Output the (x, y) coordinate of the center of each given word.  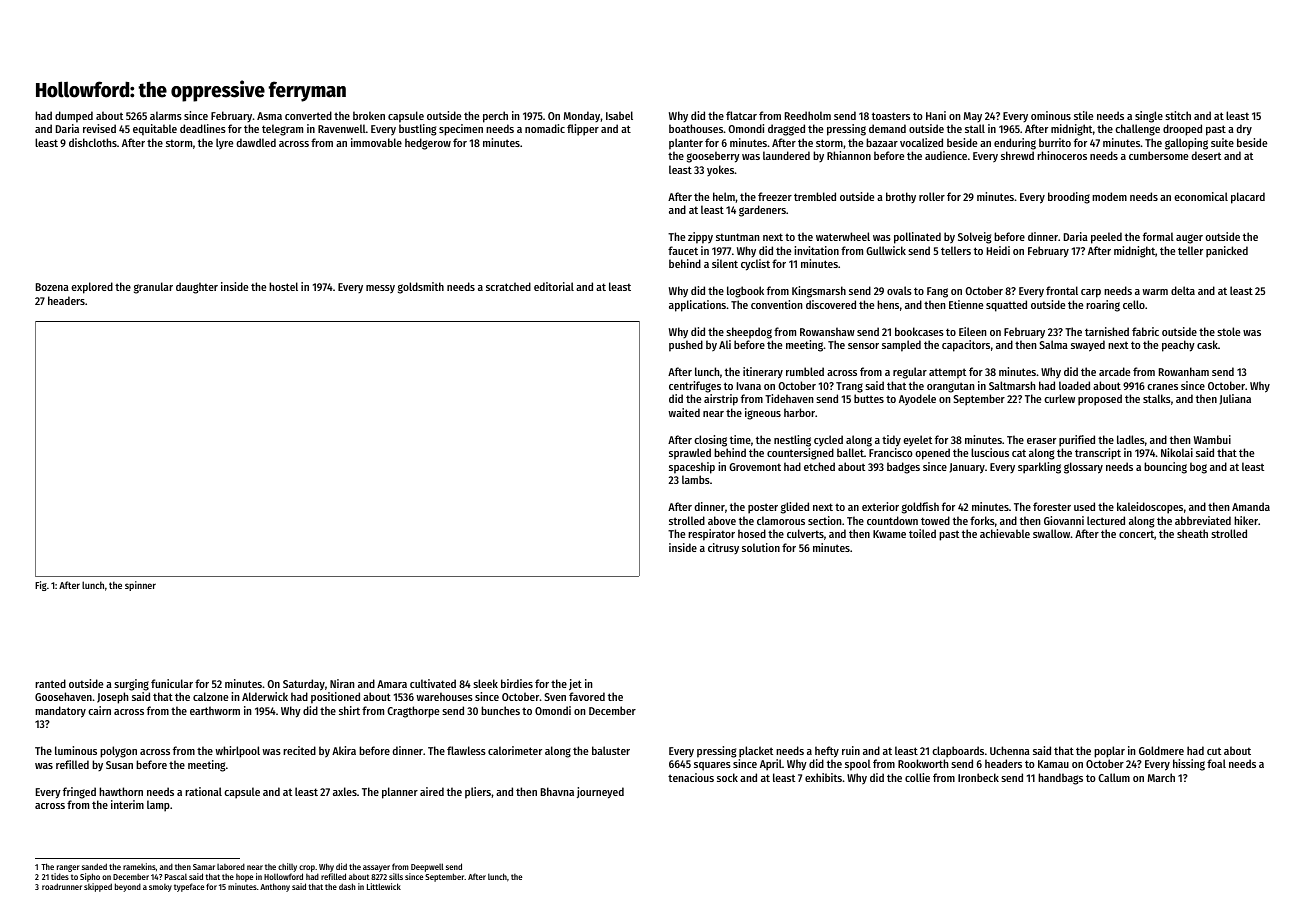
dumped (74, 117)
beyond (128, 887)
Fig (41, 586)
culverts (805, 533)
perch (495, 117)
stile (1083, 115)
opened (932, 454)
